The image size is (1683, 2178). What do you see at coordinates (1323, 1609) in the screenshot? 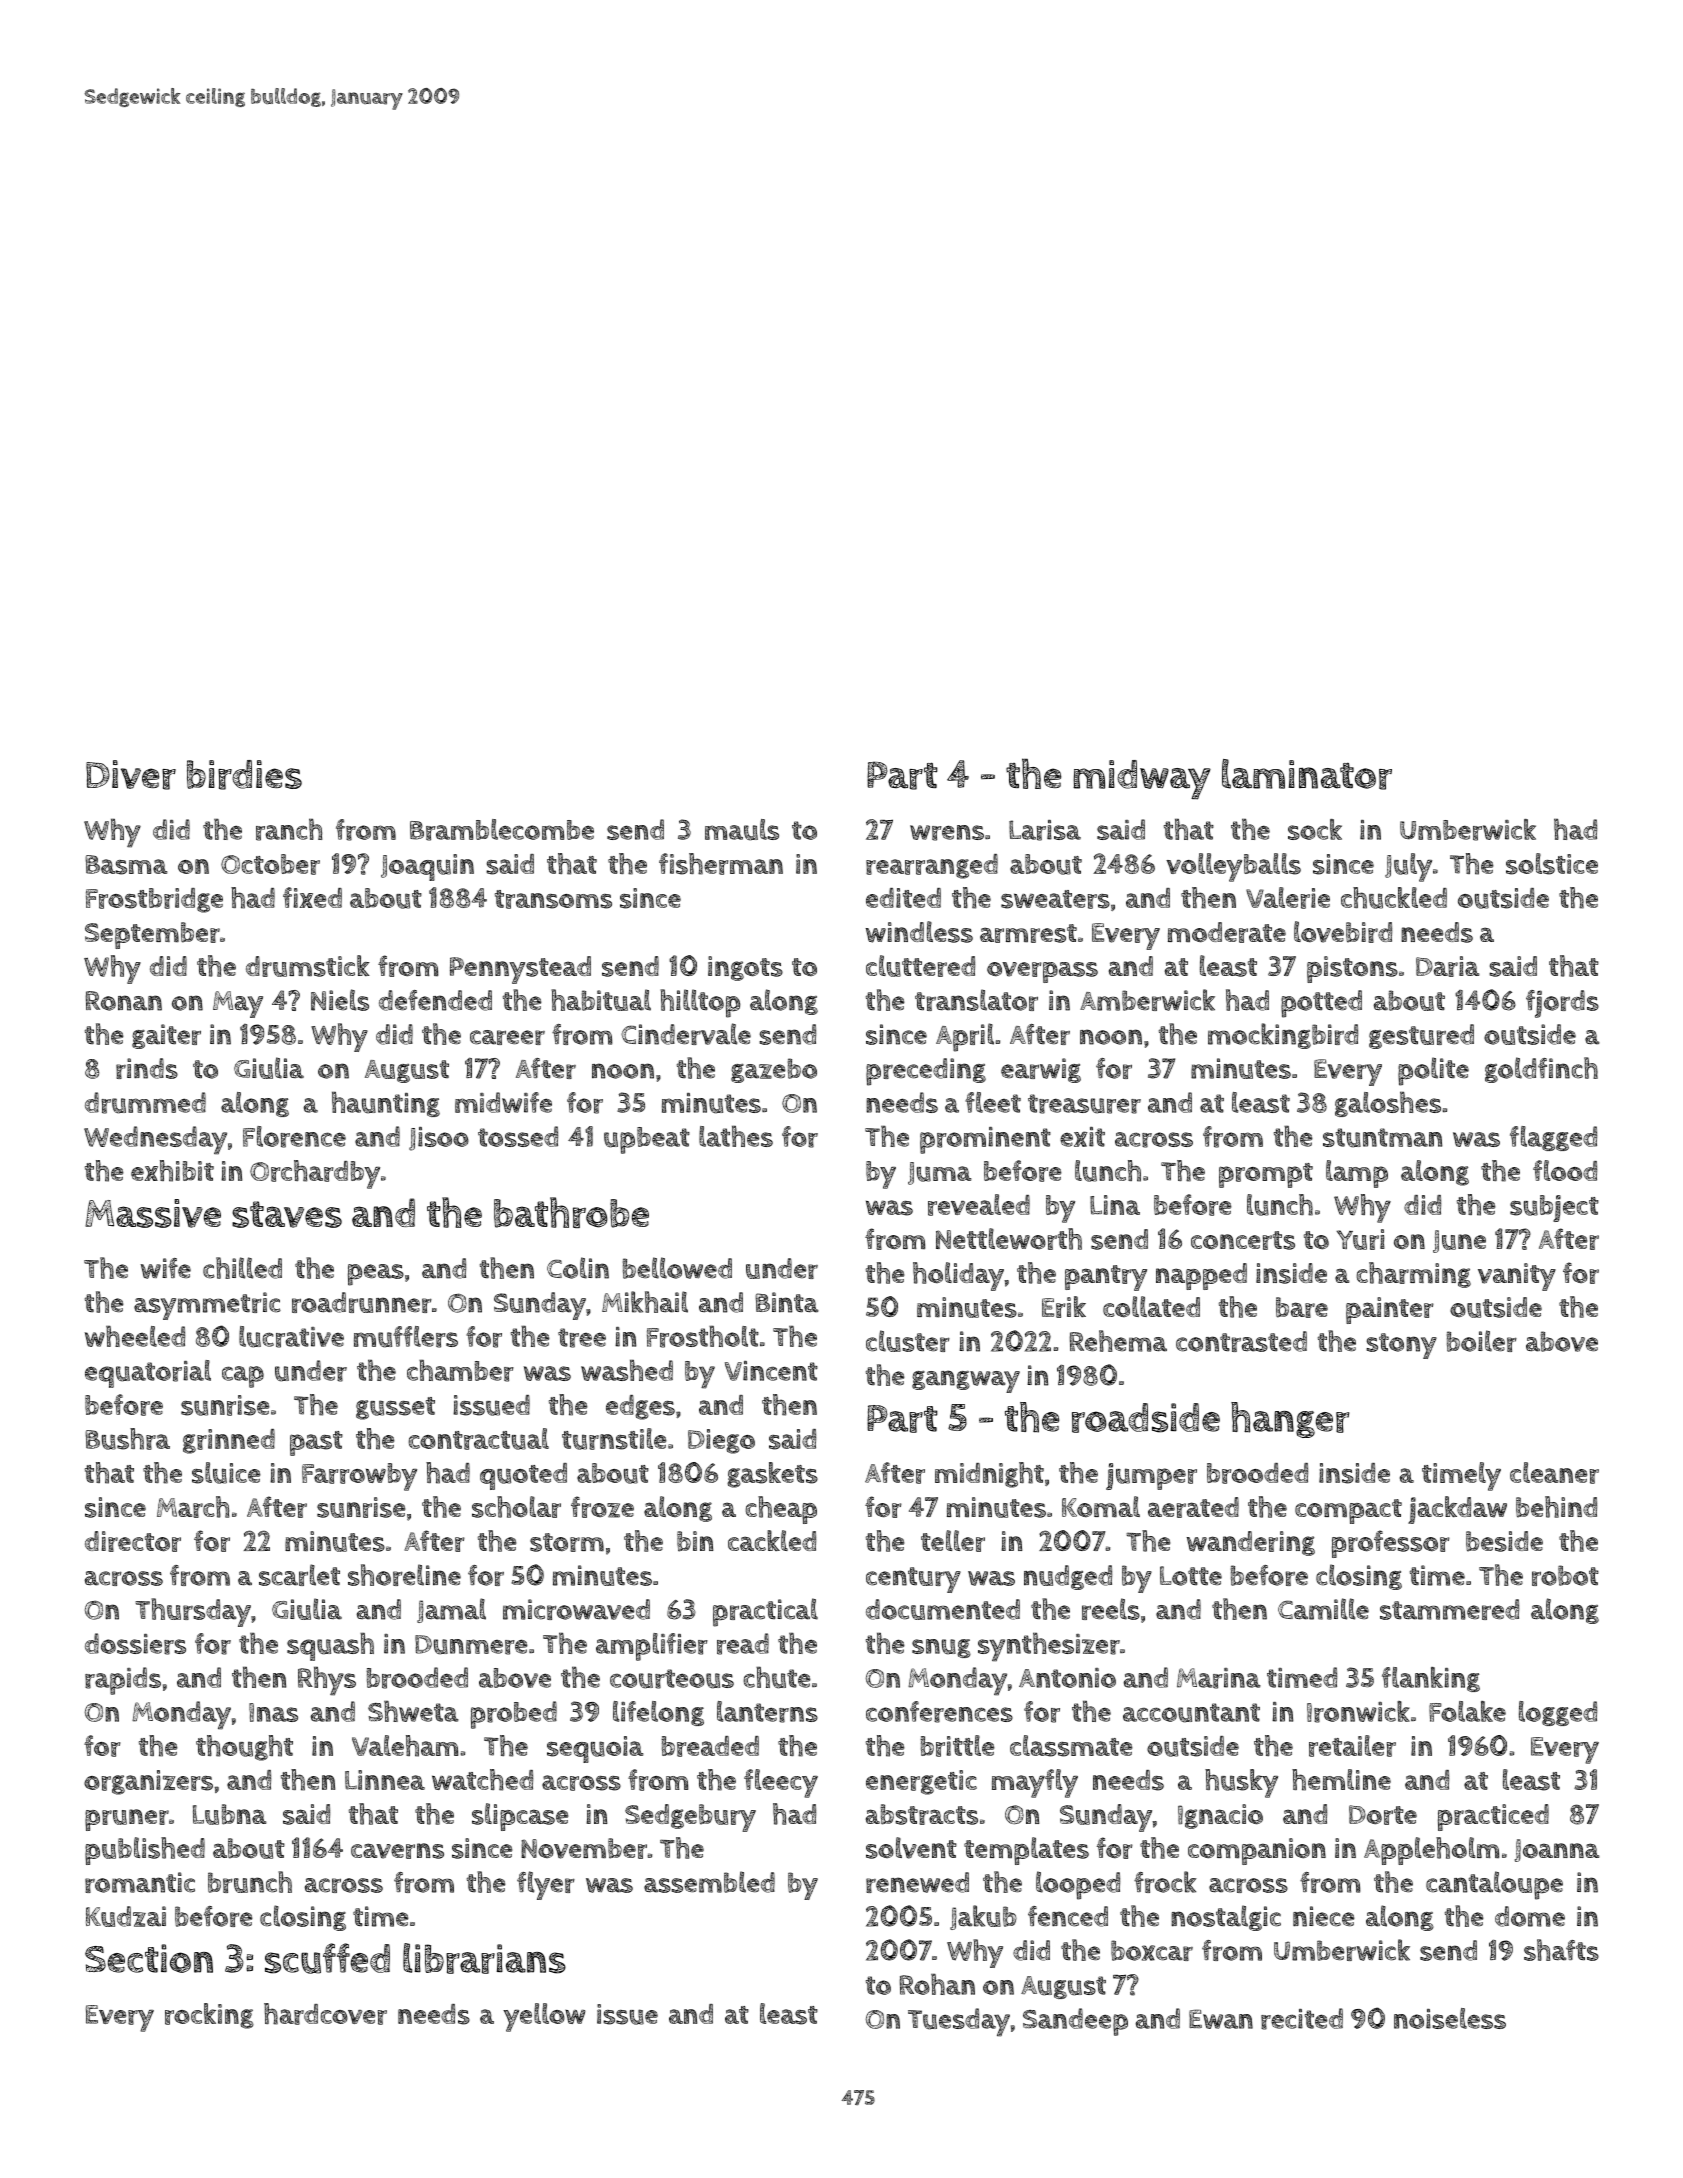
I see `Camille` at bounding box center [1323, 1609].
